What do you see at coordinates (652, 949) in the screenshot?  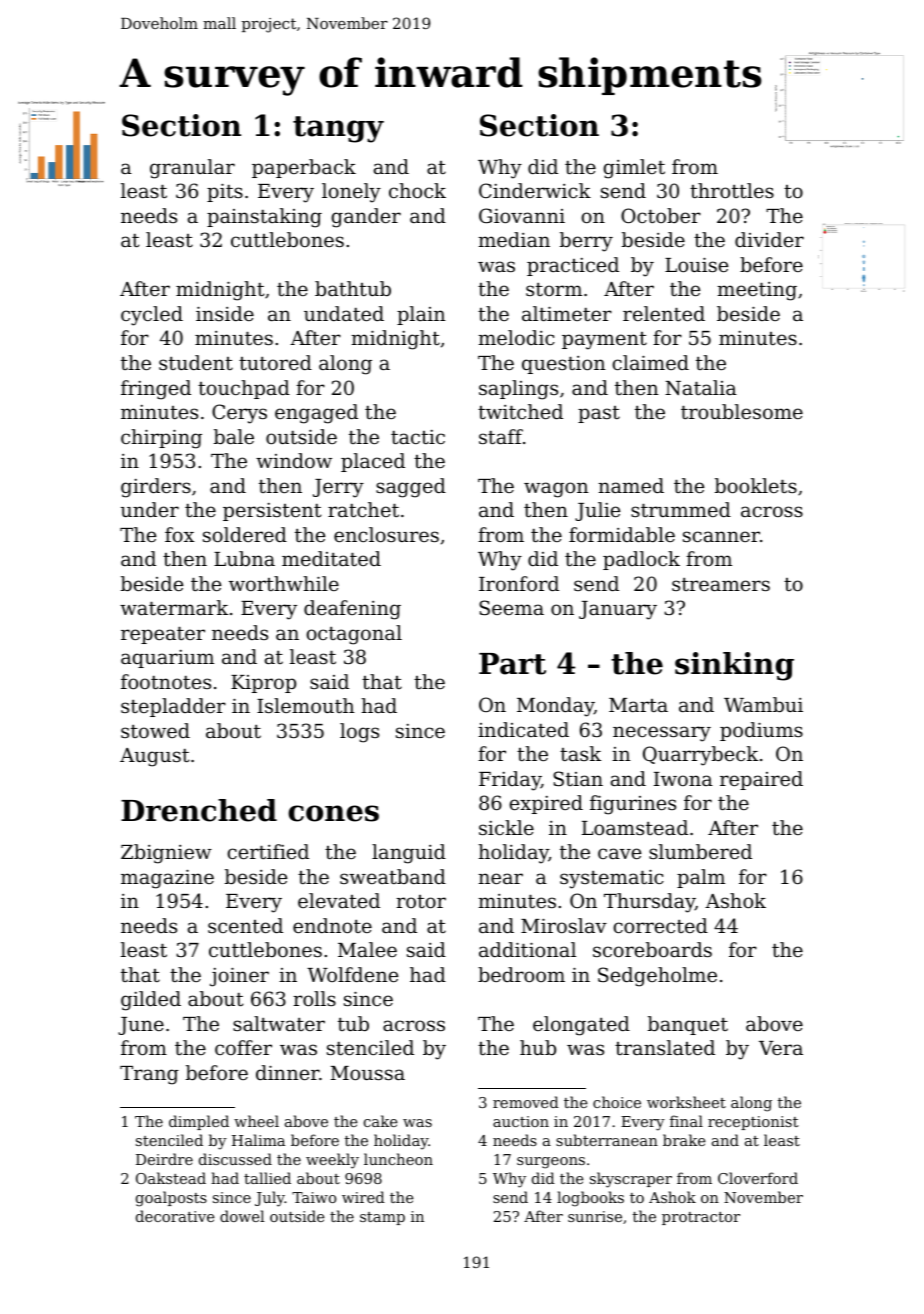 I see `scoreboards` at bounding box center [652, 949].
